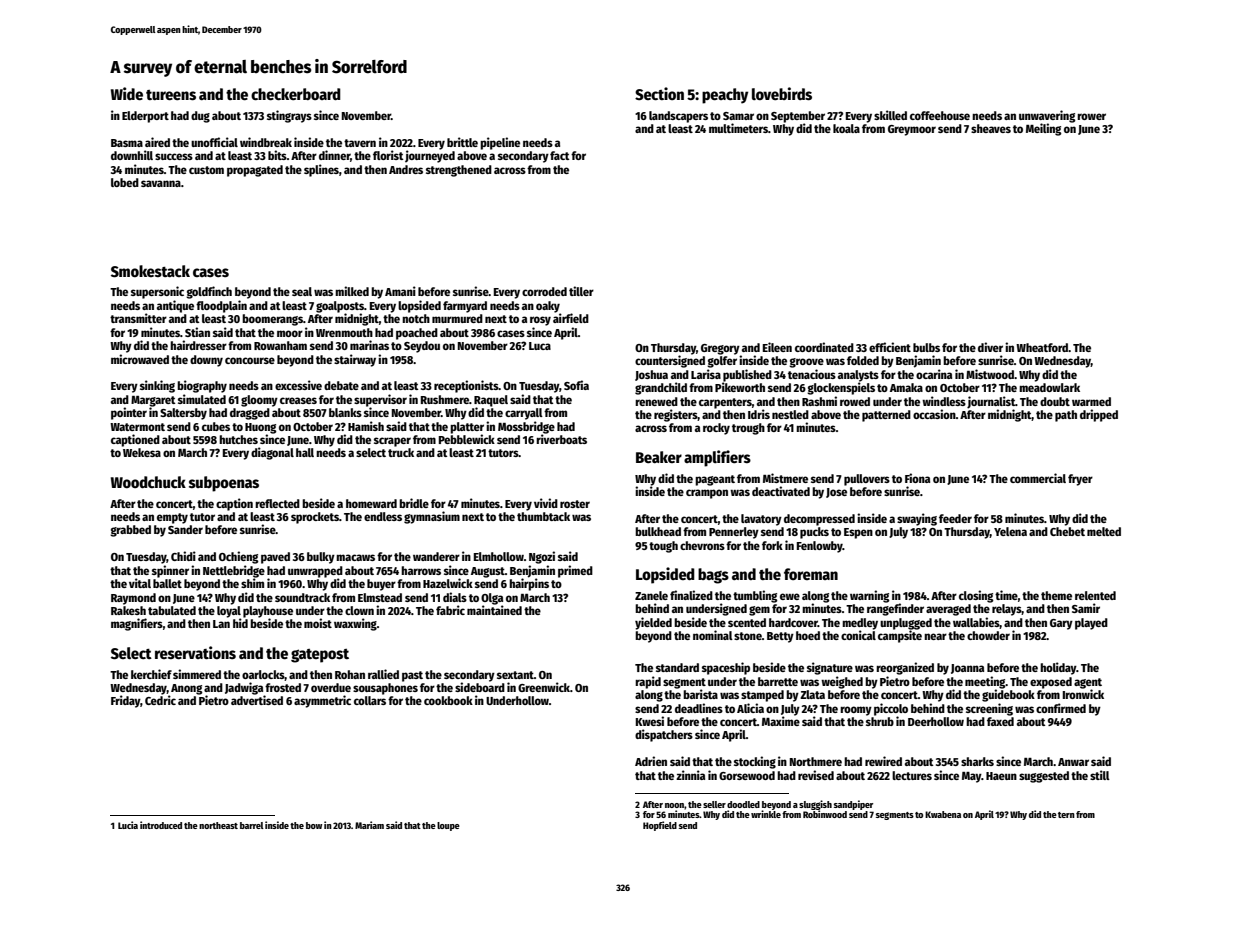 Image resolution: width=1233 pixels, height=952 pixels. What do you see at coordinates (296, 94) in the screenshot?
I see `checkerboard` at bounding box center [296, 94].
